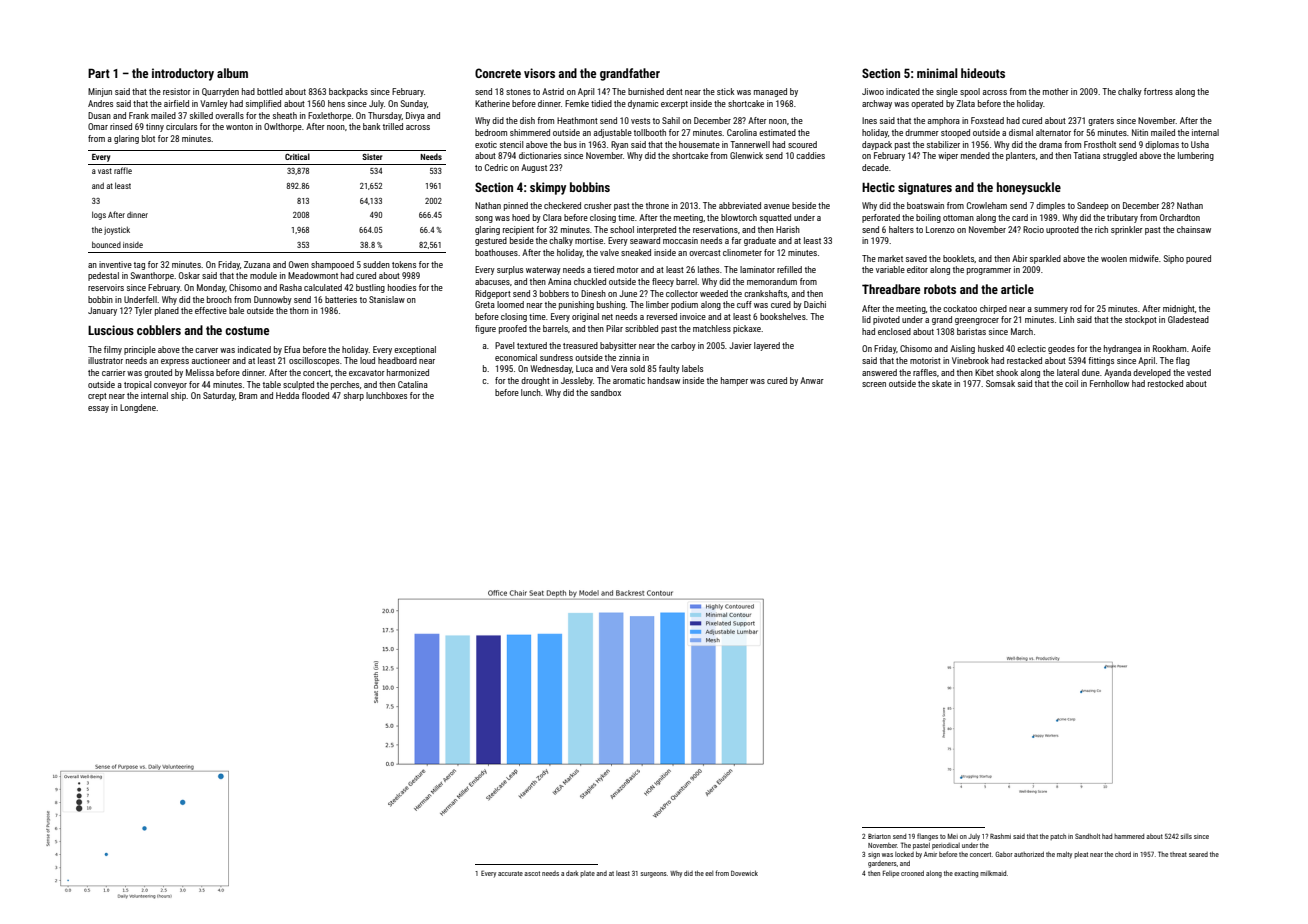  Describe the element at coordinates (1186, 836) in the screenshot. I see `sills` at that location.
